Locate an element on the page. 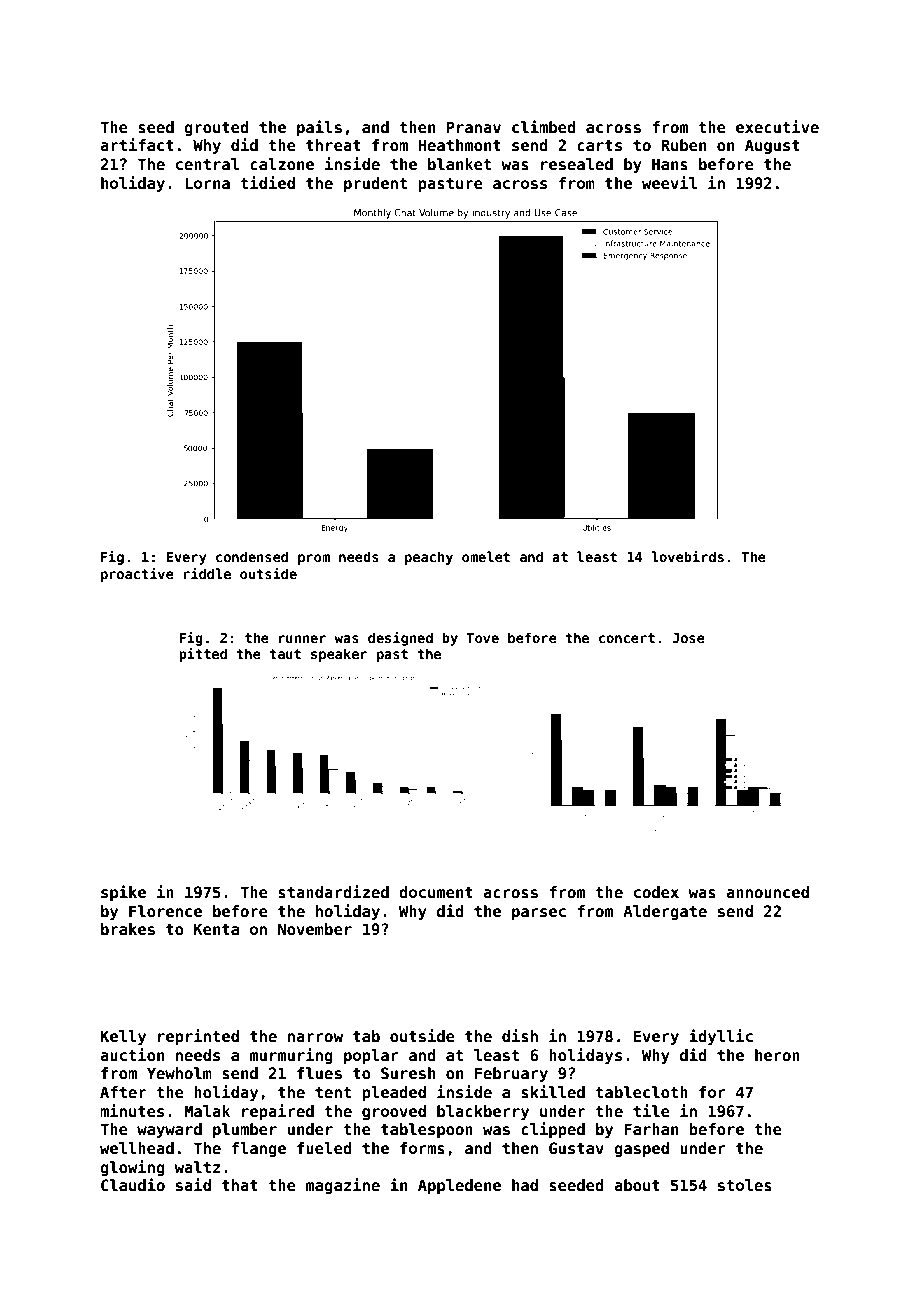  blanket is located at coordinates (459, 164).
